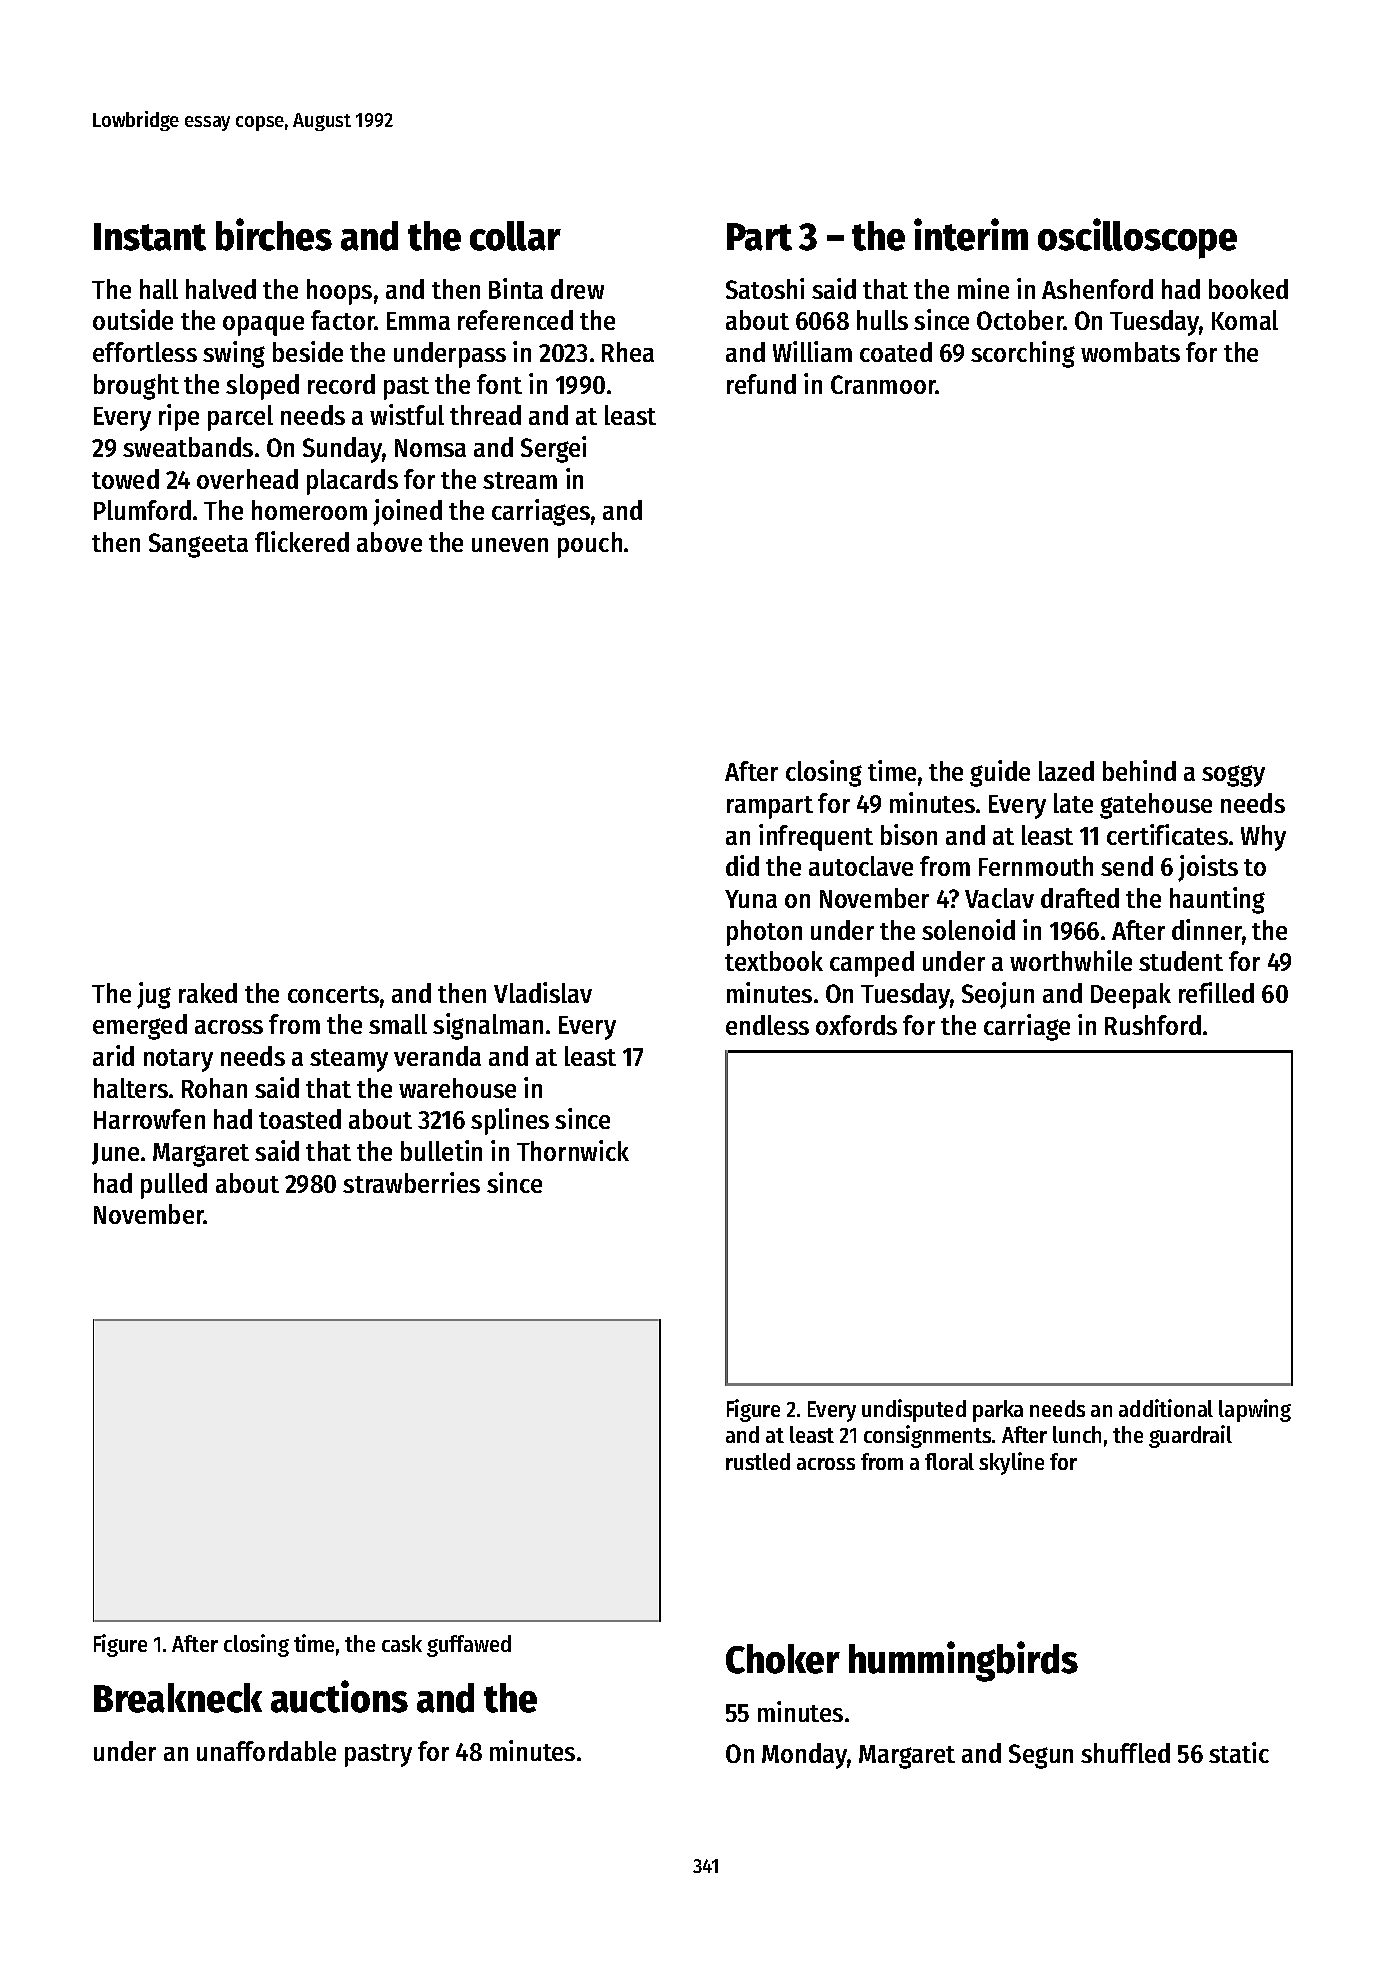  I want to click on Breakneck, so click(178, 1698).
